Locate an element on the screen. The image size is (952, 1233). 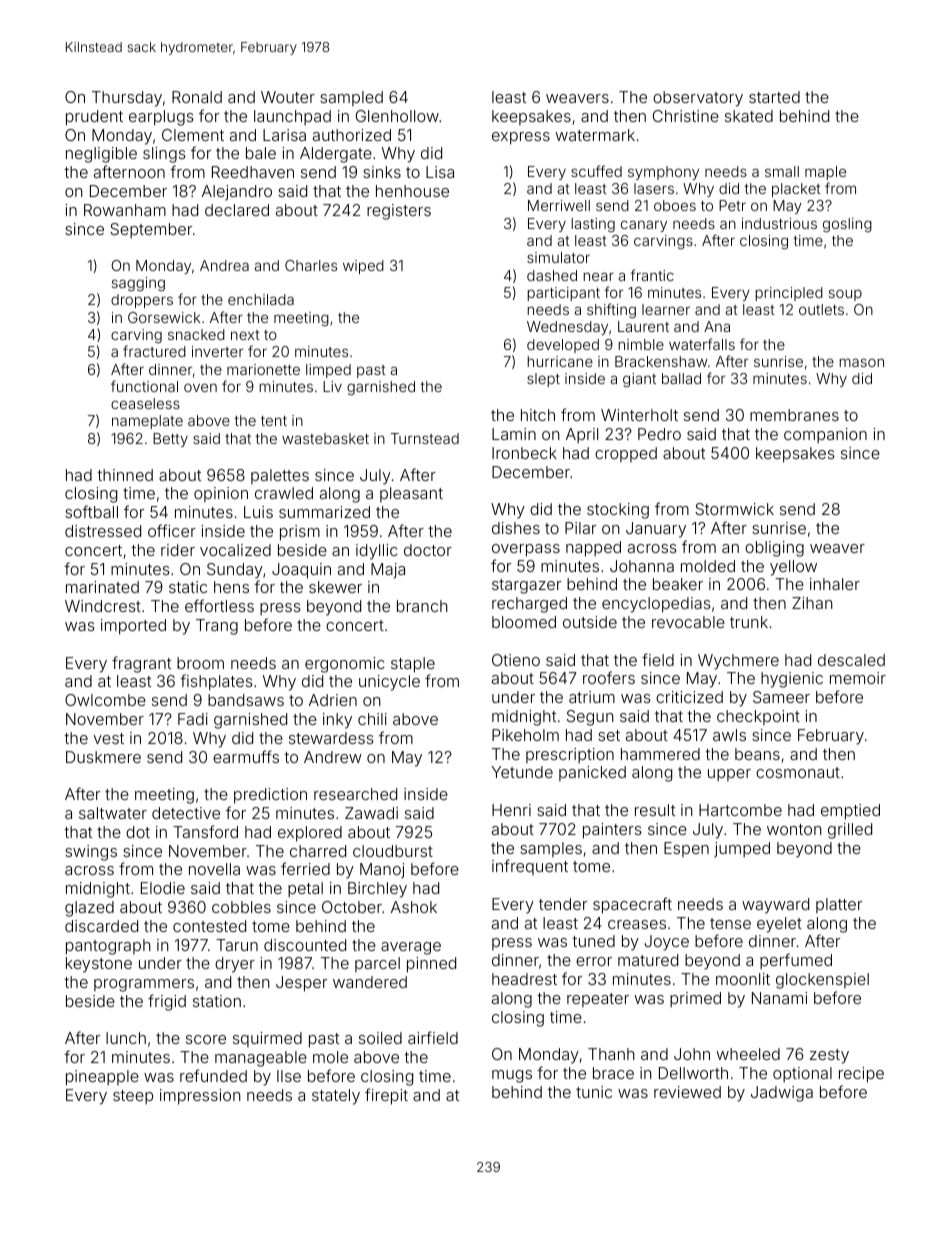
steep is located at coordinates (133, 1097).
